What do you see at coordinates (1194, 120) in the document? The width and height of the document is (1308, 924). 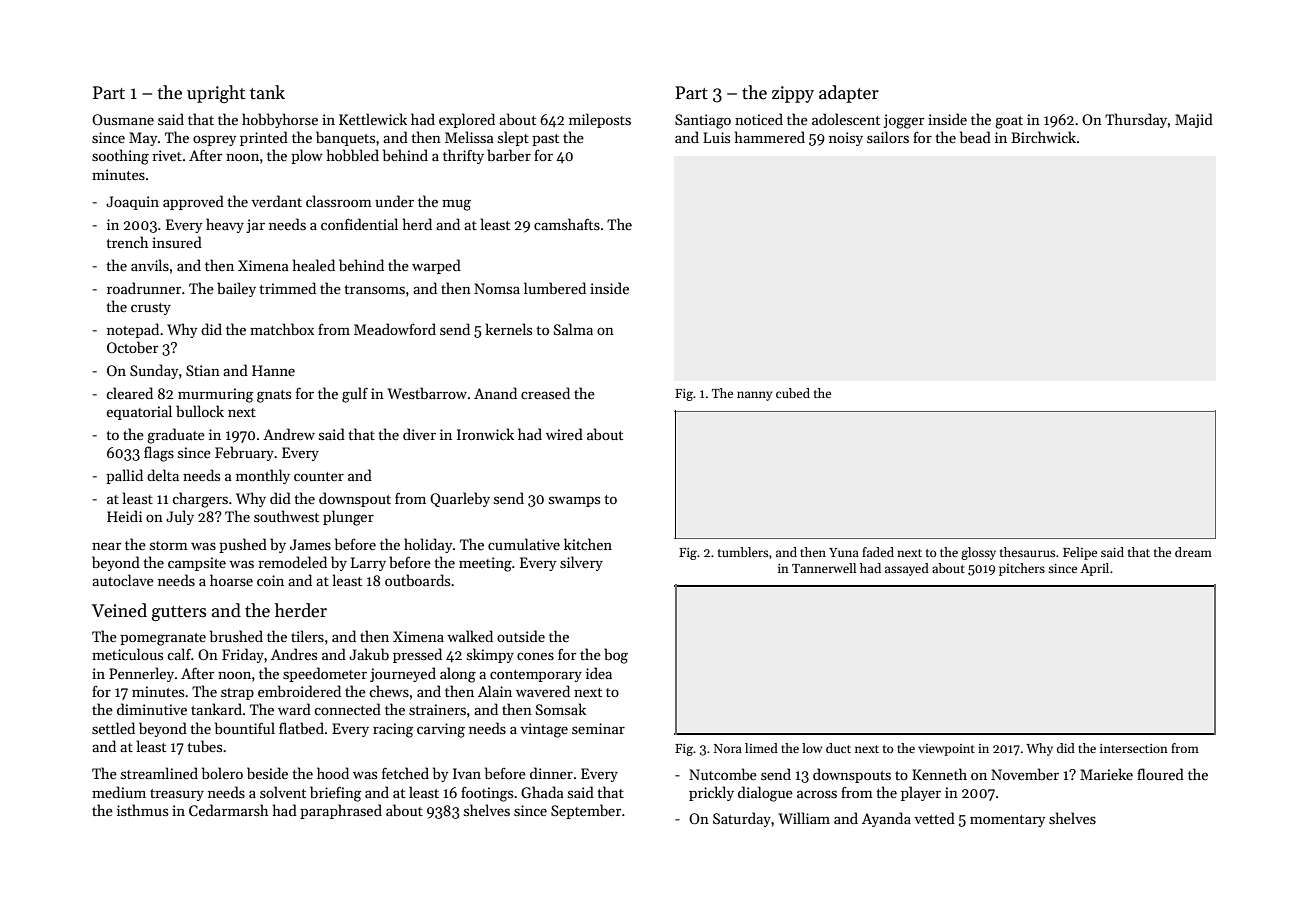 I see `Majid` at bounding box center [1194, 120].
